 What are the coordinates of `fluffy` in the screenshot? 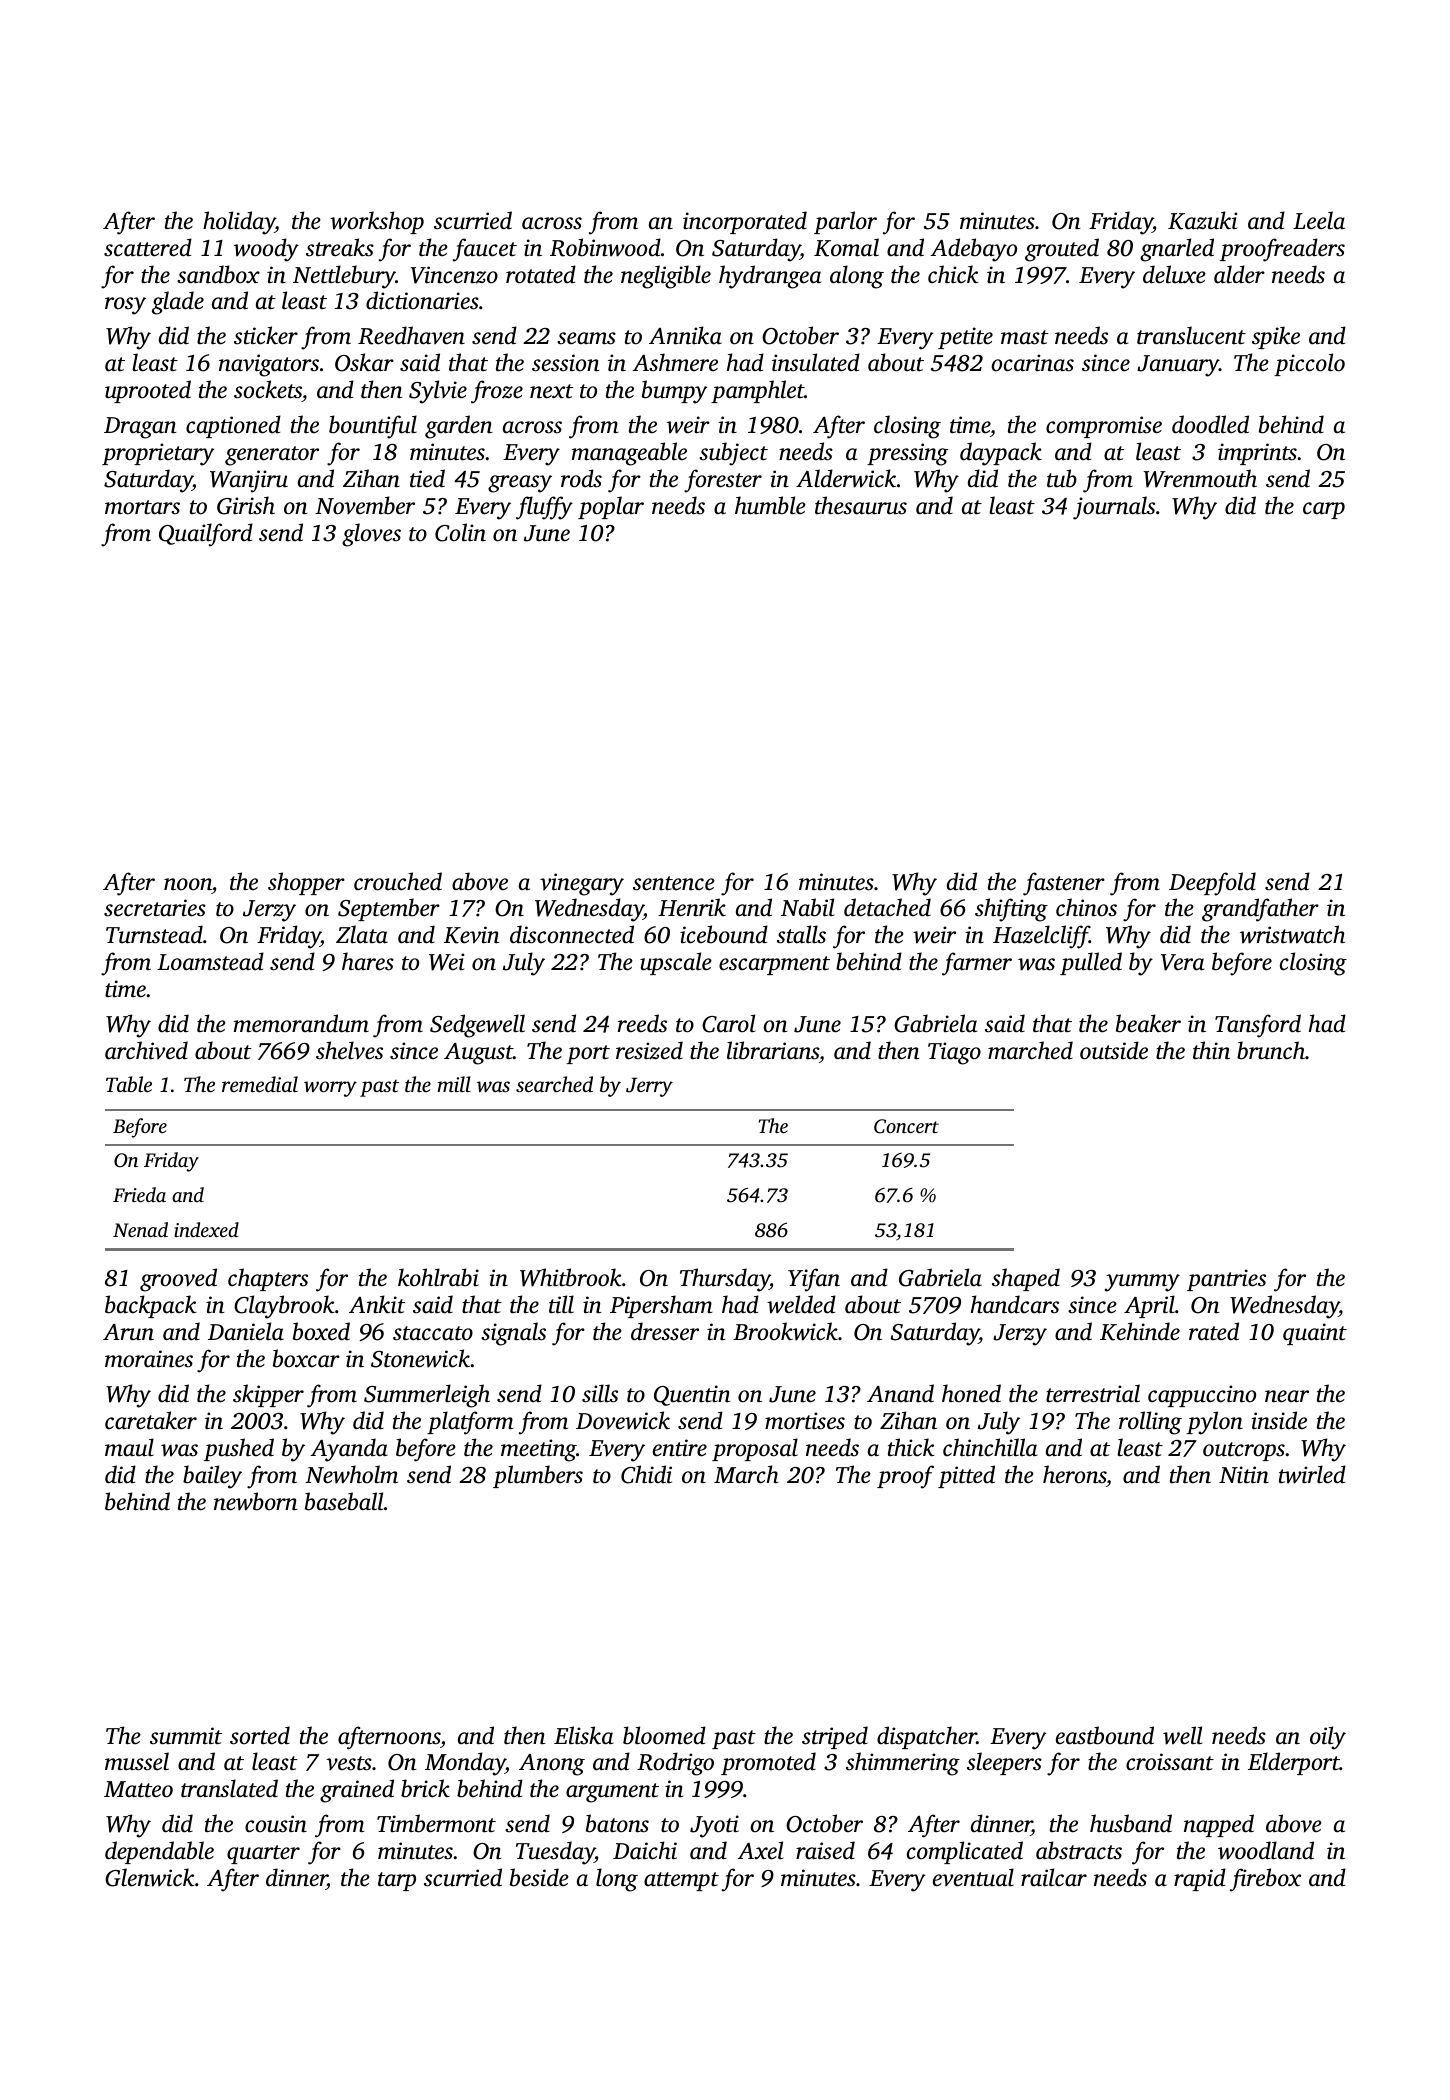 It's located at (544, 508).
